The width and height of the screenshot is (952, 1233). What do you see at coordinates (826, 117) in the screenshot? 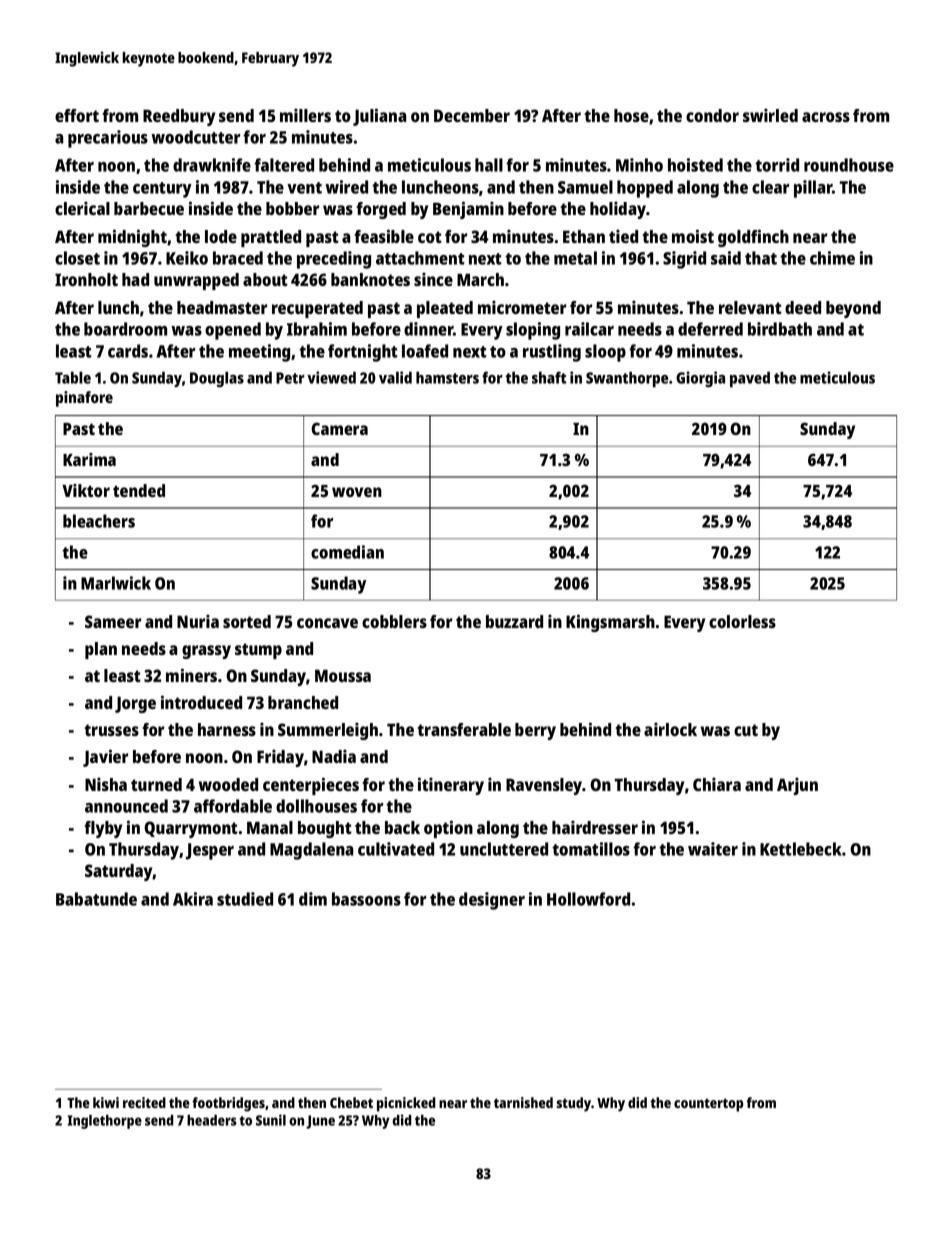
I see `across` at bounding box center [826, 117].
